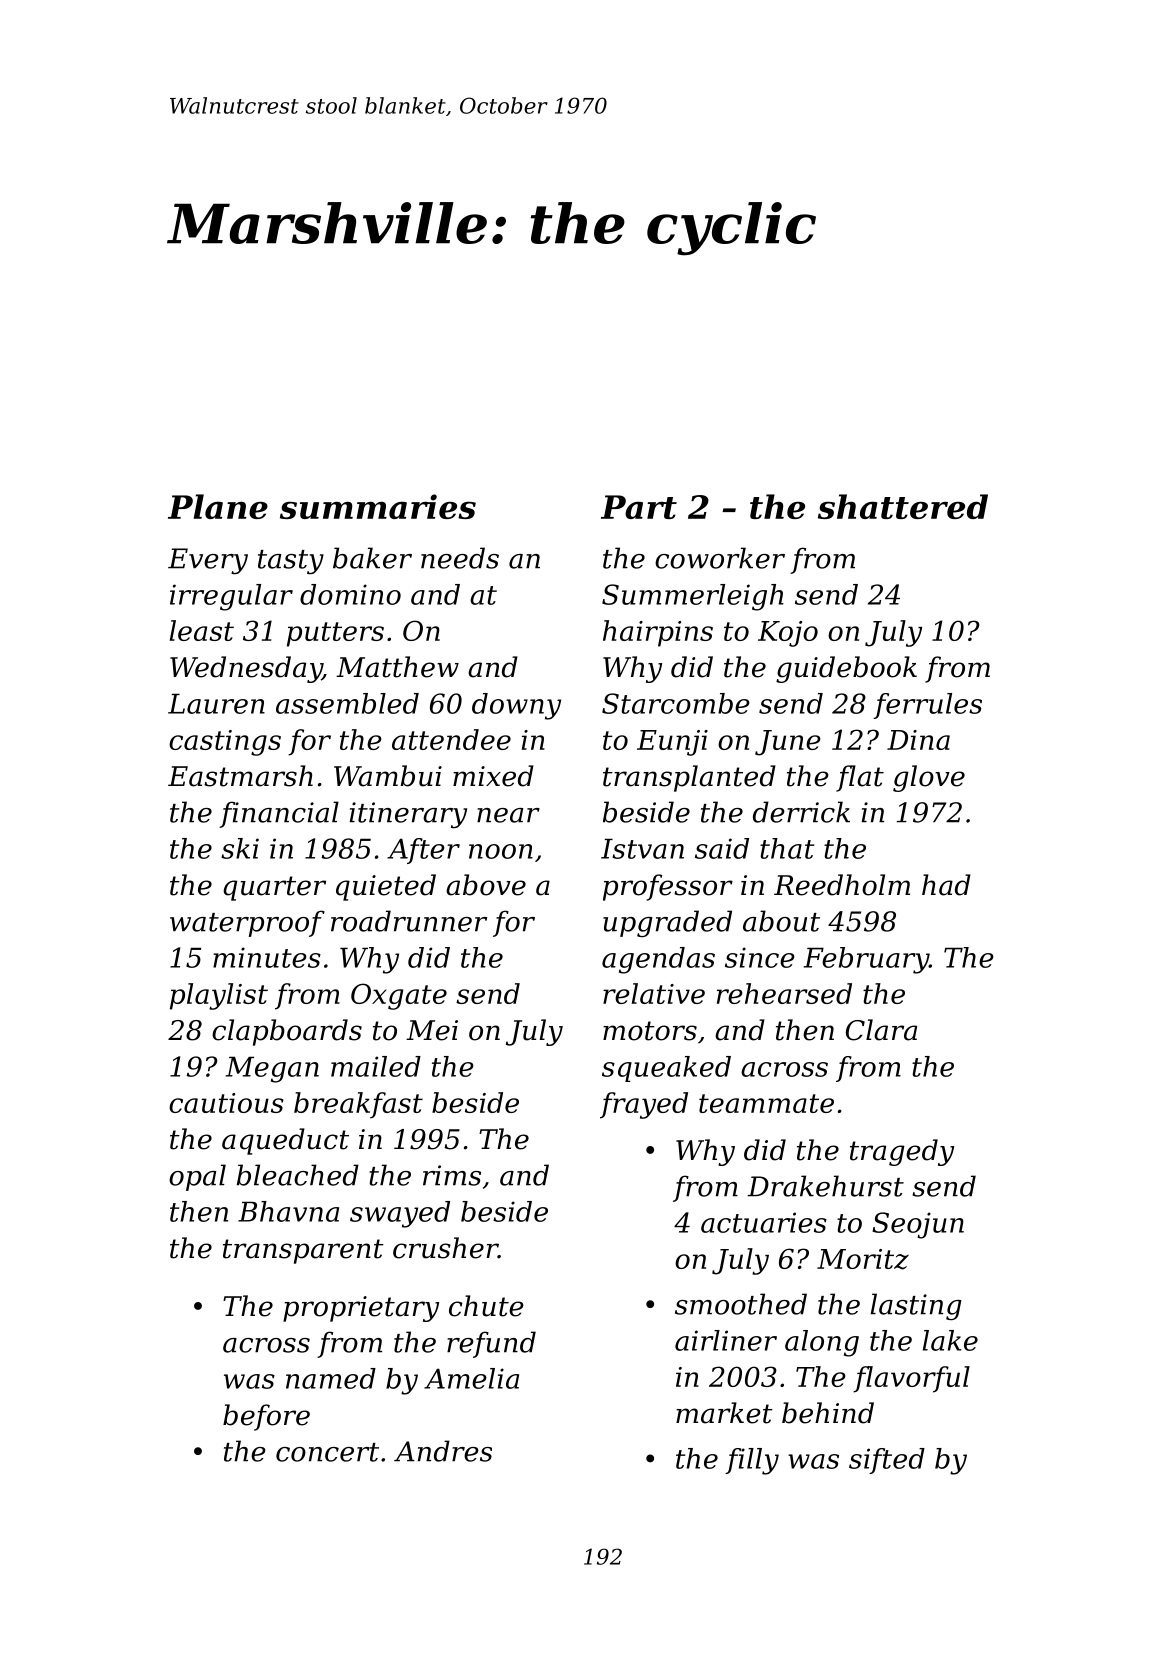 Image resolution: width=1165 pixels, height=1654 pixels. I want to click on Amelia, so click(471, 1378).
